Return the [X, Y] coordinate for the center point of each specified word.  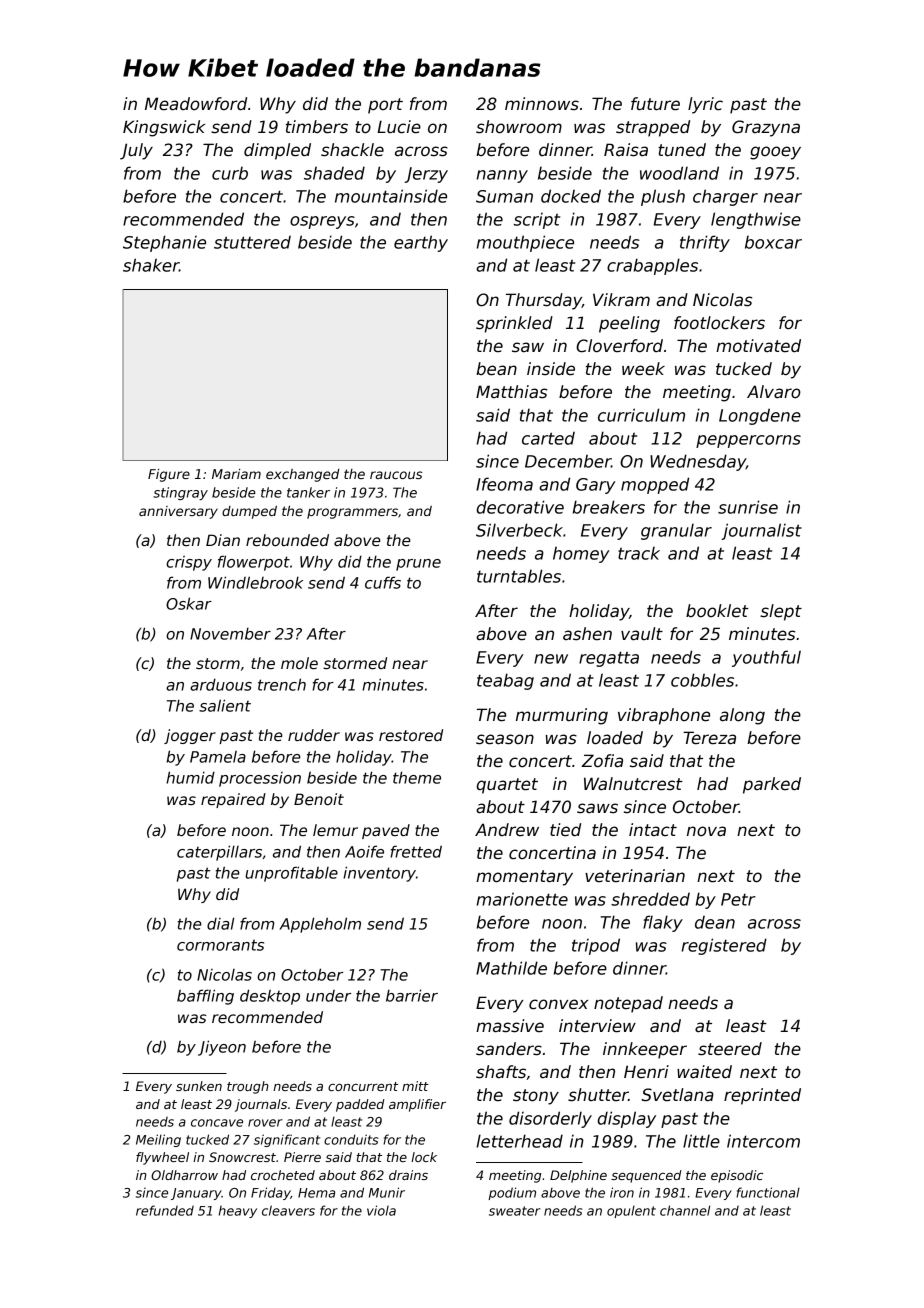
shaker [151, 265]
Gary [596, 486]
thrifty [705, 243]
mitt [415, 1086]
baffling [205, 997]
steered [730, 1049]
